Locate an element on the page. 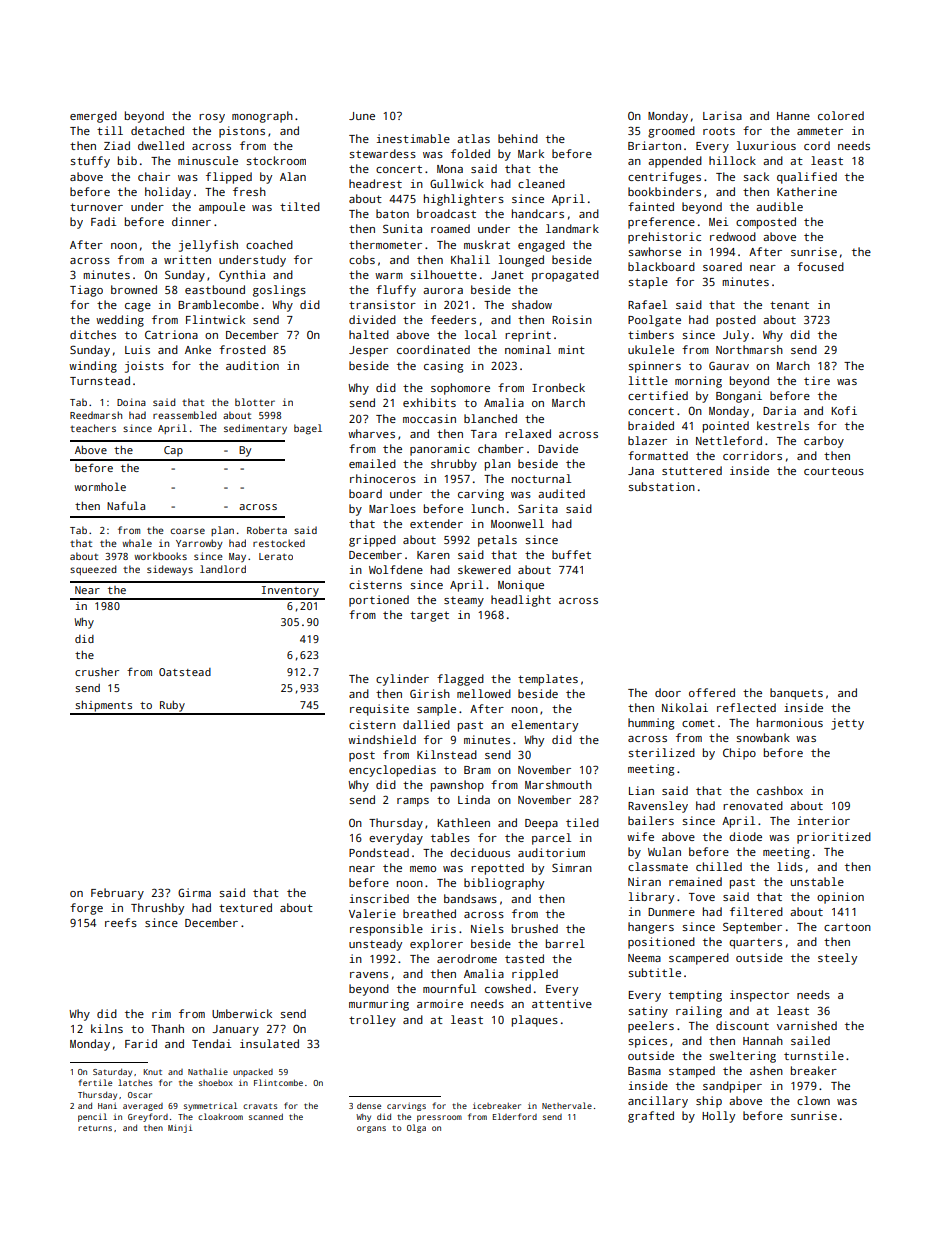 The width and height of the image is (952, 1233). averaged is located at coordinates (143, 1107).
